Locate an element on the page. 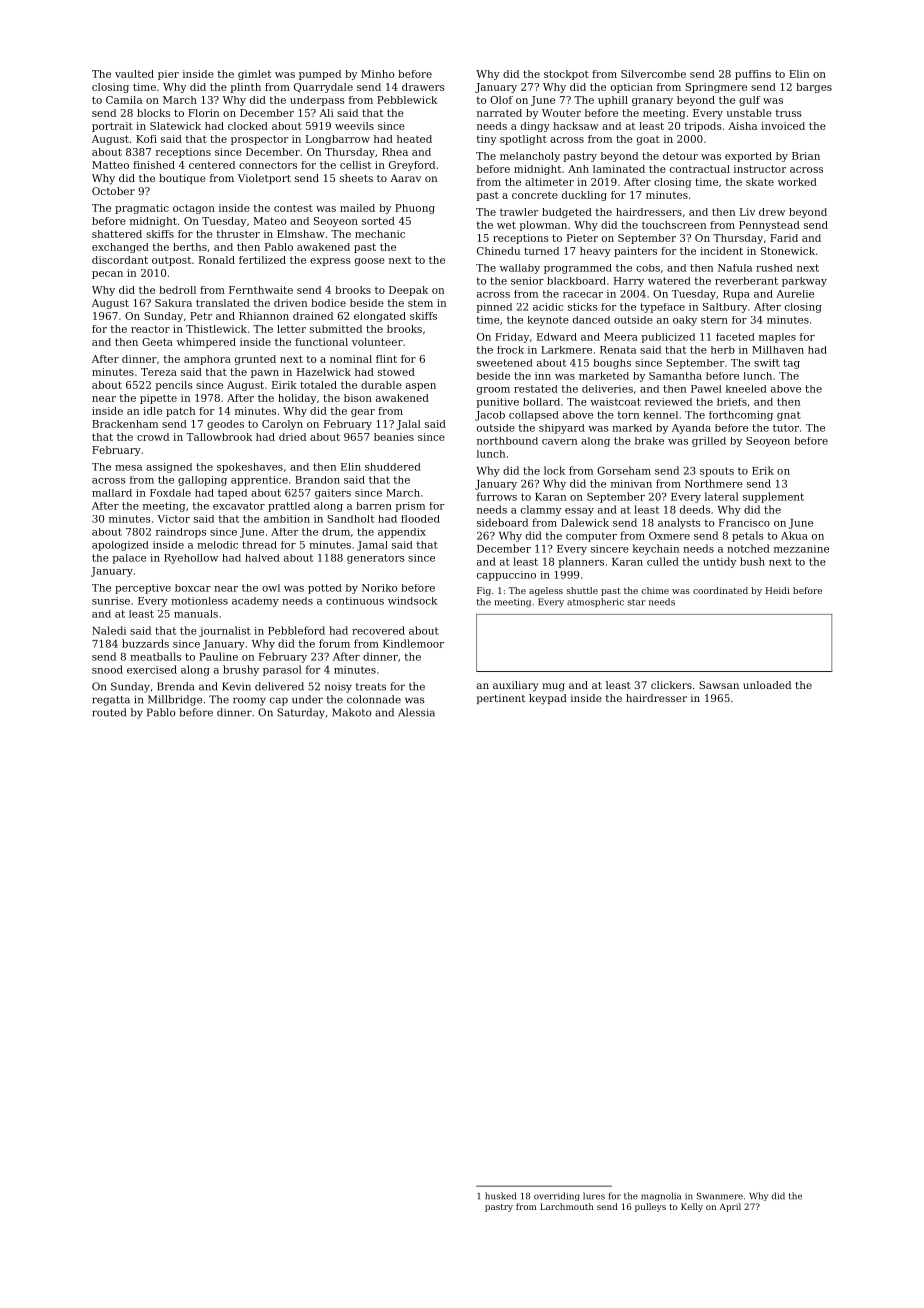  Northmere is located at coordinates (714, 483).
